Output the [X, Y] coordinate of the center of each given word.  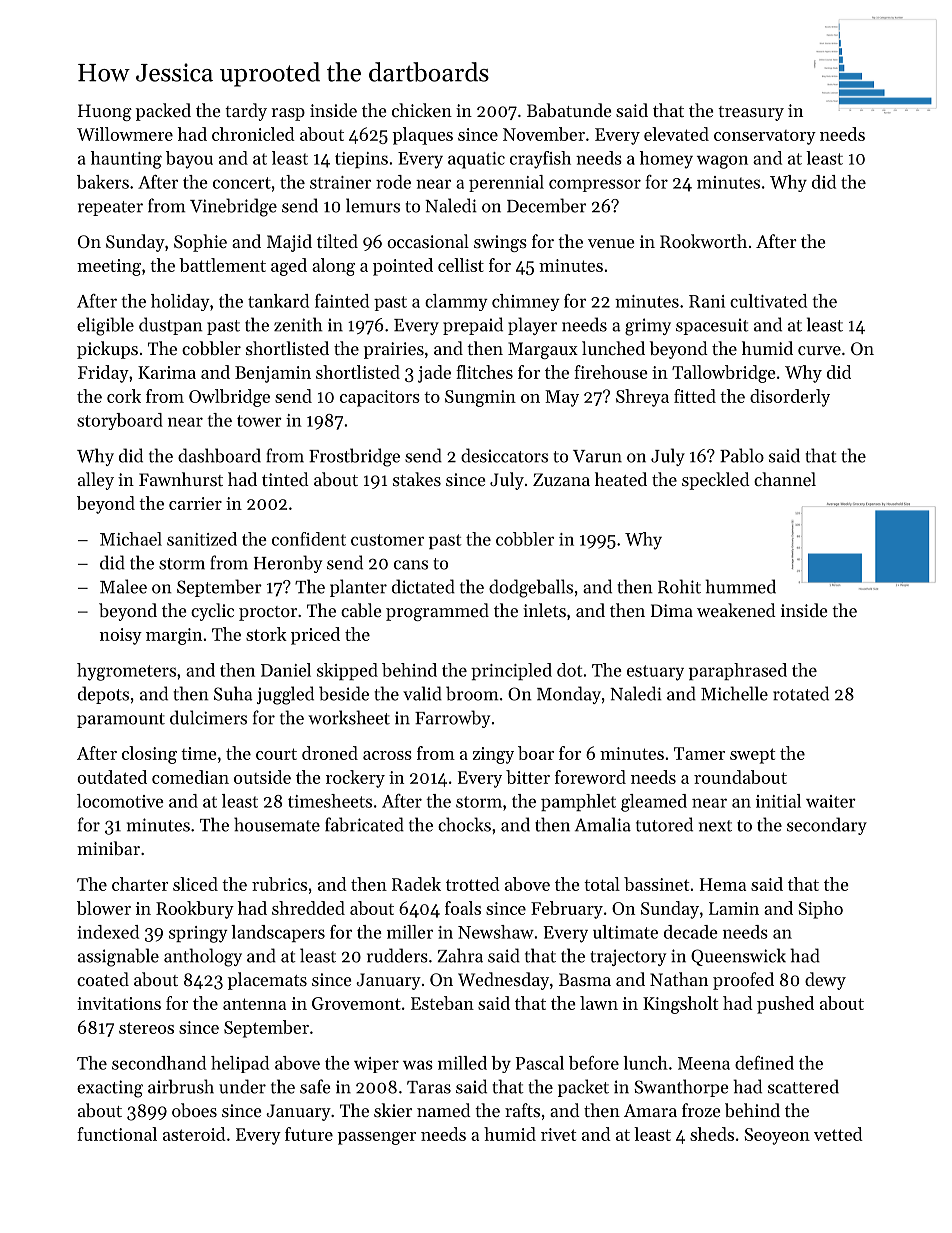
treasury [751, 113]
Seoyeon [777, 1136]
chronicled [253, 134]
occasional [428, 241]
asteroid [194, 1134]
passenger [376, 1138]
